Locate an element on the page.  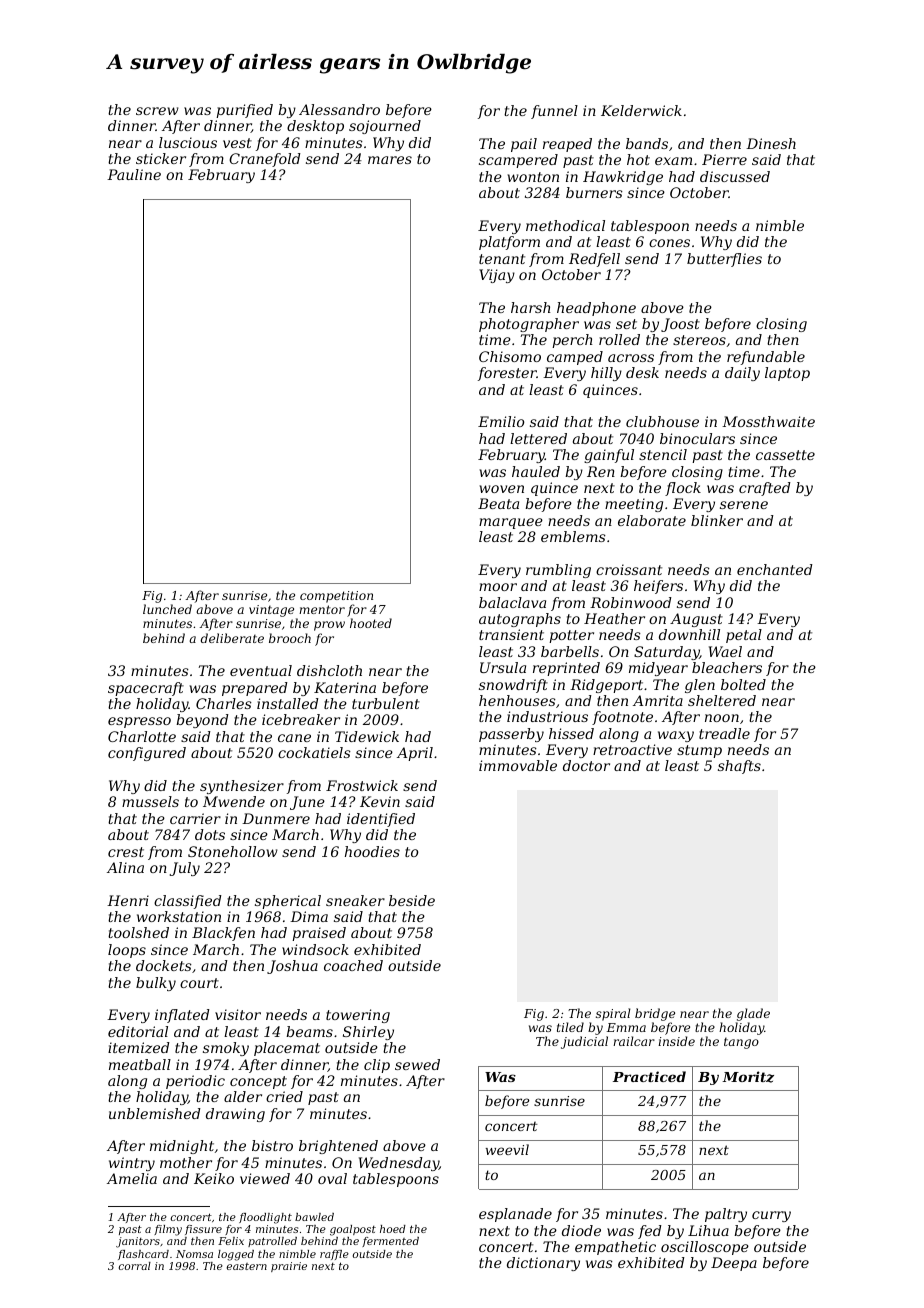
funnel is located at coordinates (554, 112).
